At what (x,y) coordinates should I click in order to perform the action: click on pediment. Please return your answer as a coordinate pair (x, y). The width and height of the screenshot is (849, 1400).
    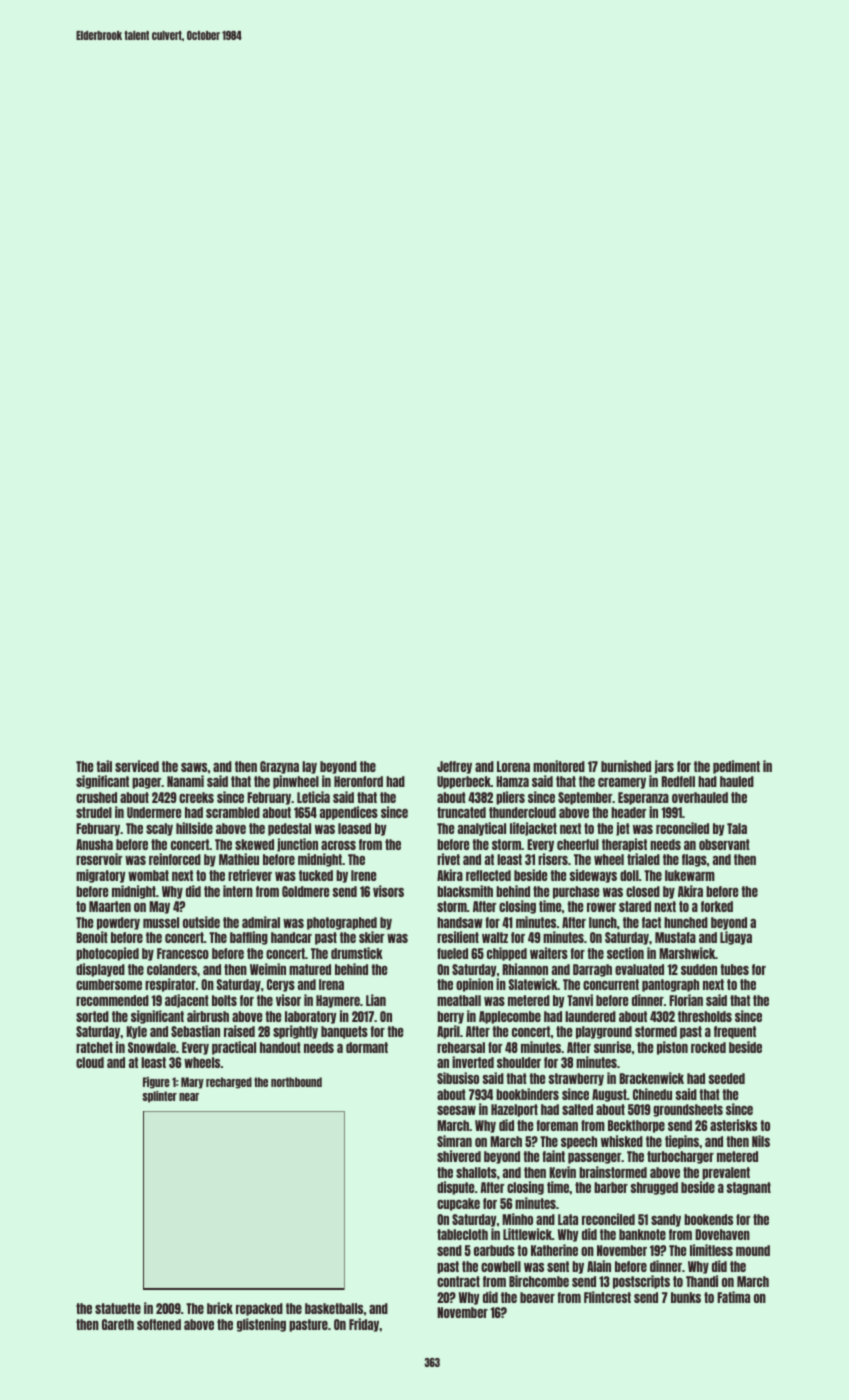
    Looking at the image, I should click on (736, 767).
